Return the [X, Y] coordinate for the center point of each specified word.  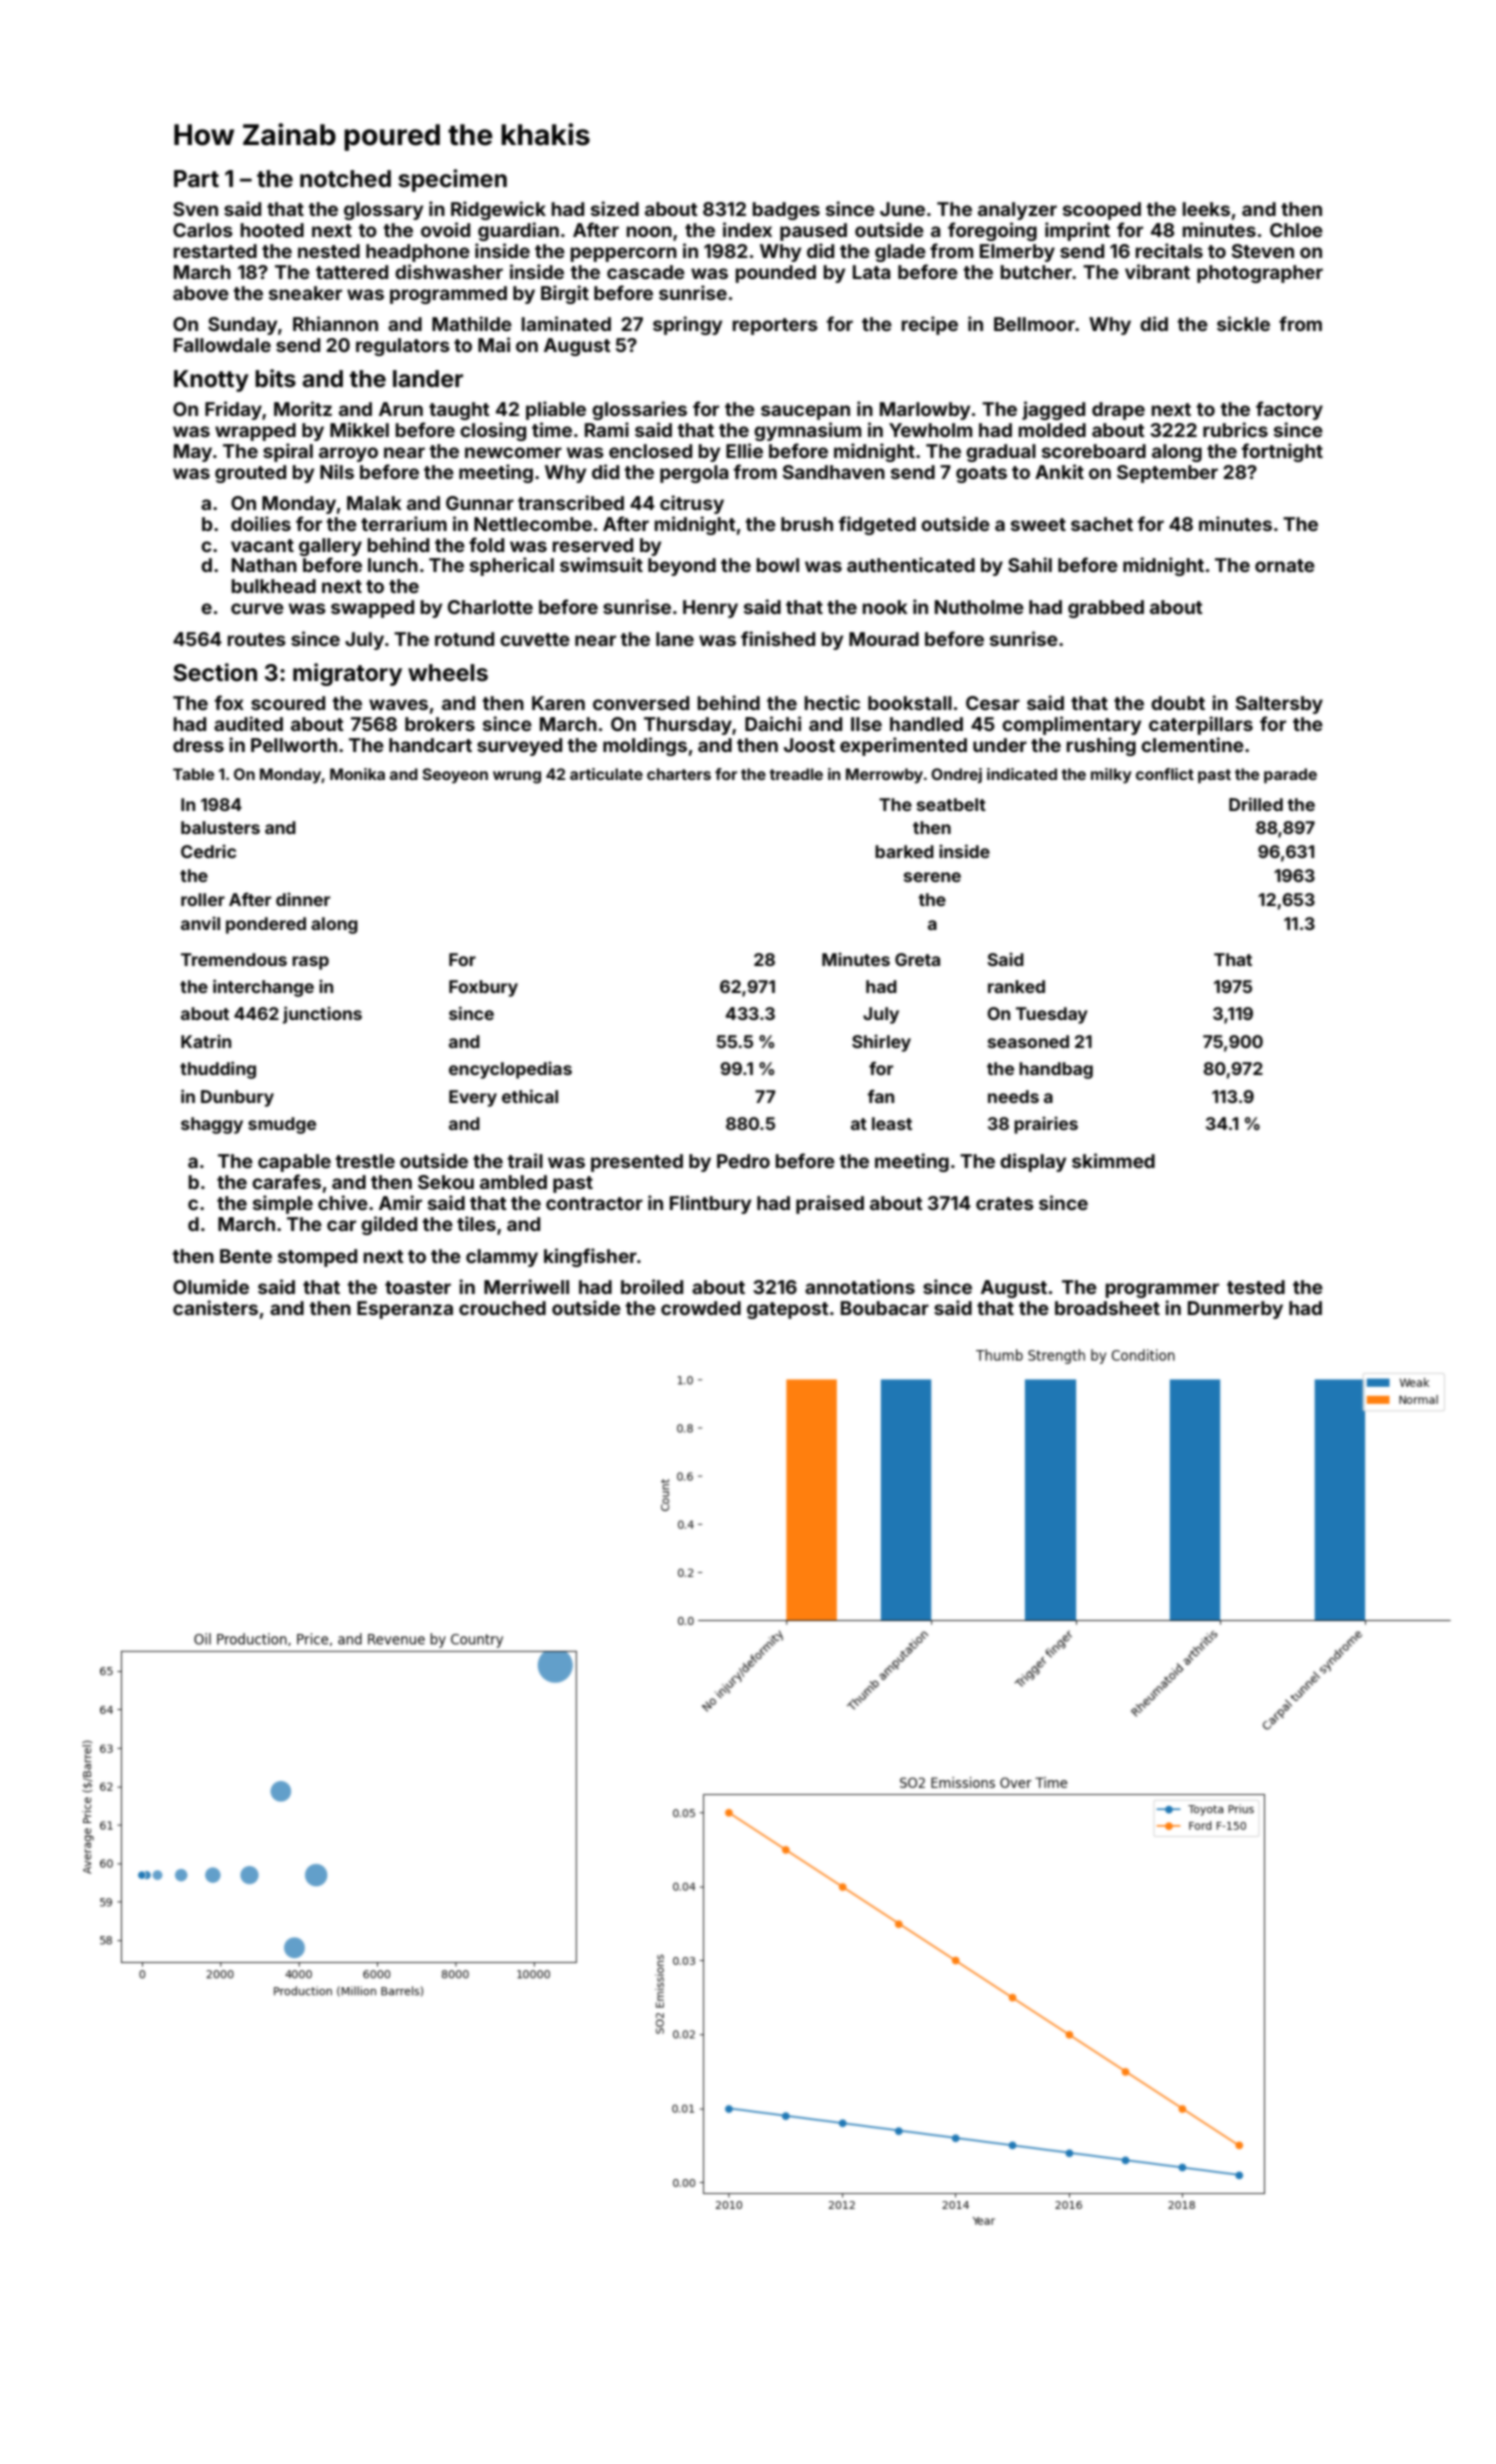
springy [687, 325]
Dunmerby [1235, 1310]
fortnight [1282, 452]
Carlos [203, 230]
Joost [809, 745]
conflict [1165, 774]
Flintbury [710, 1204]
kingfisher [590, 1257]
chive [343, 1202]
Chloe [1296, 230]
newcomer [513, 452]
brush [807, 524]
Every [473, 1098]
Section [215, 672]
